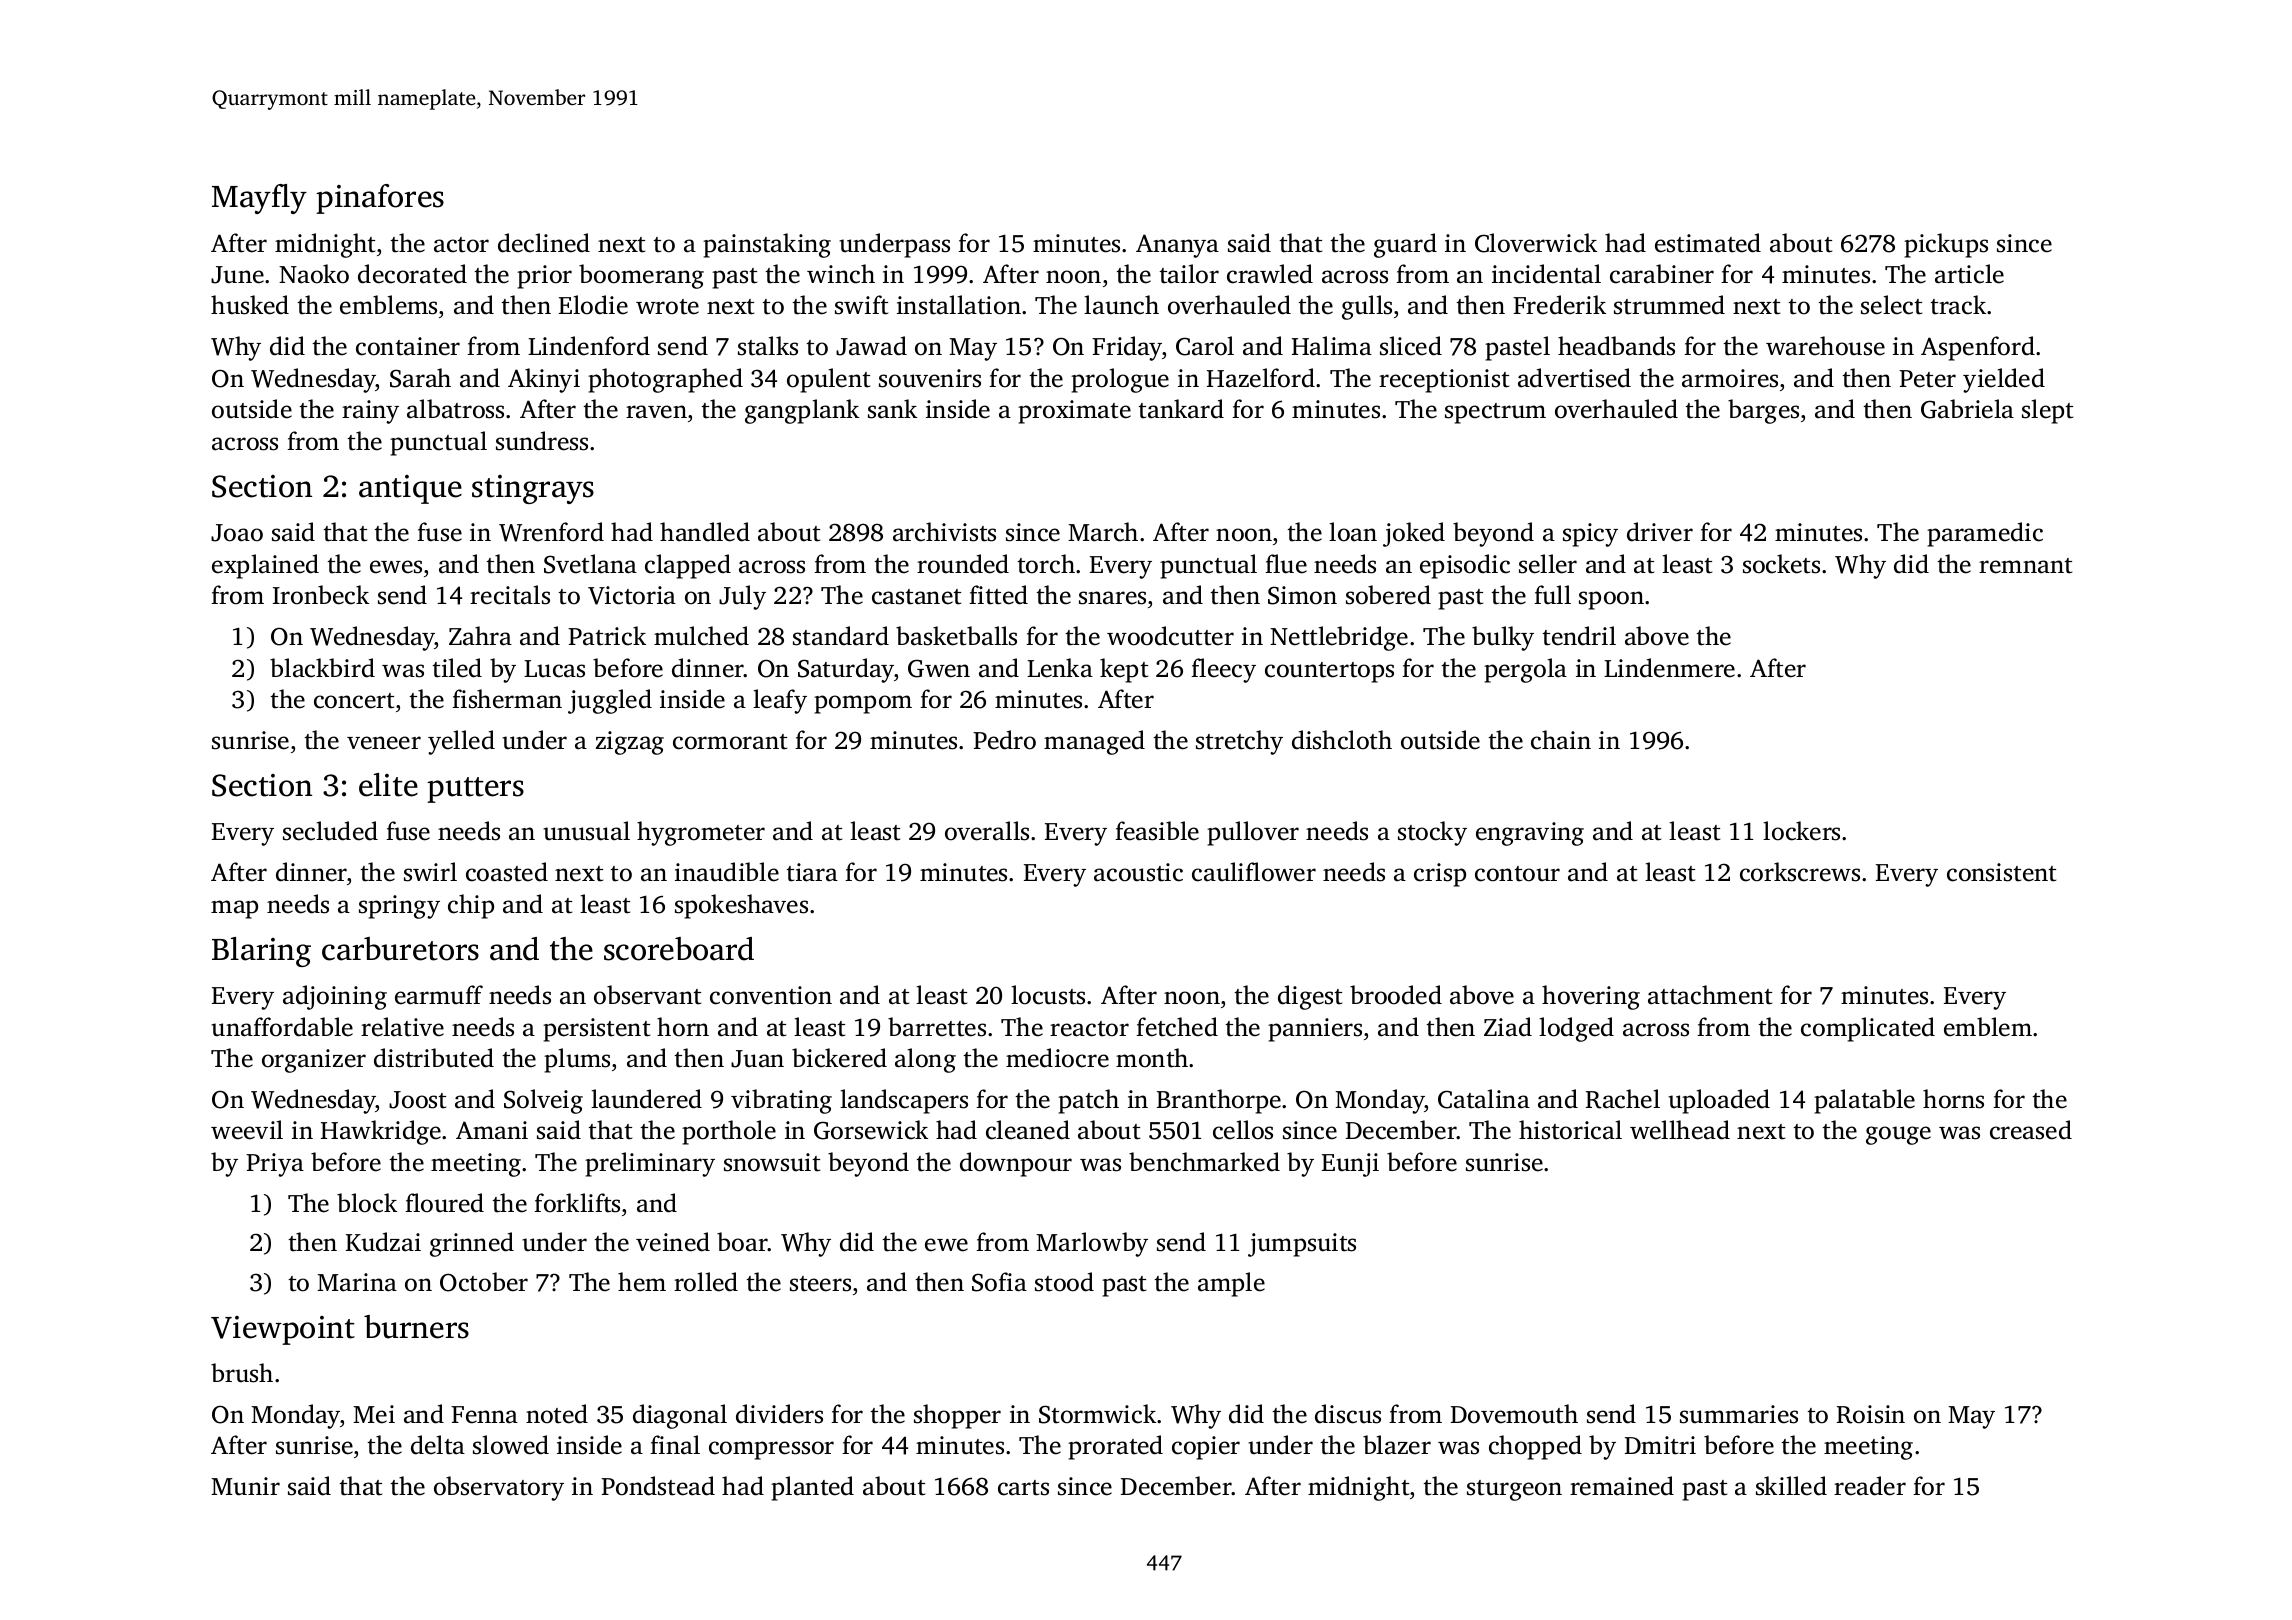 The width and height of the screenshot is (2292, 1620). Describe the element at coordinates (370, 412) in the screenshot. I see `rainy` at that location.
